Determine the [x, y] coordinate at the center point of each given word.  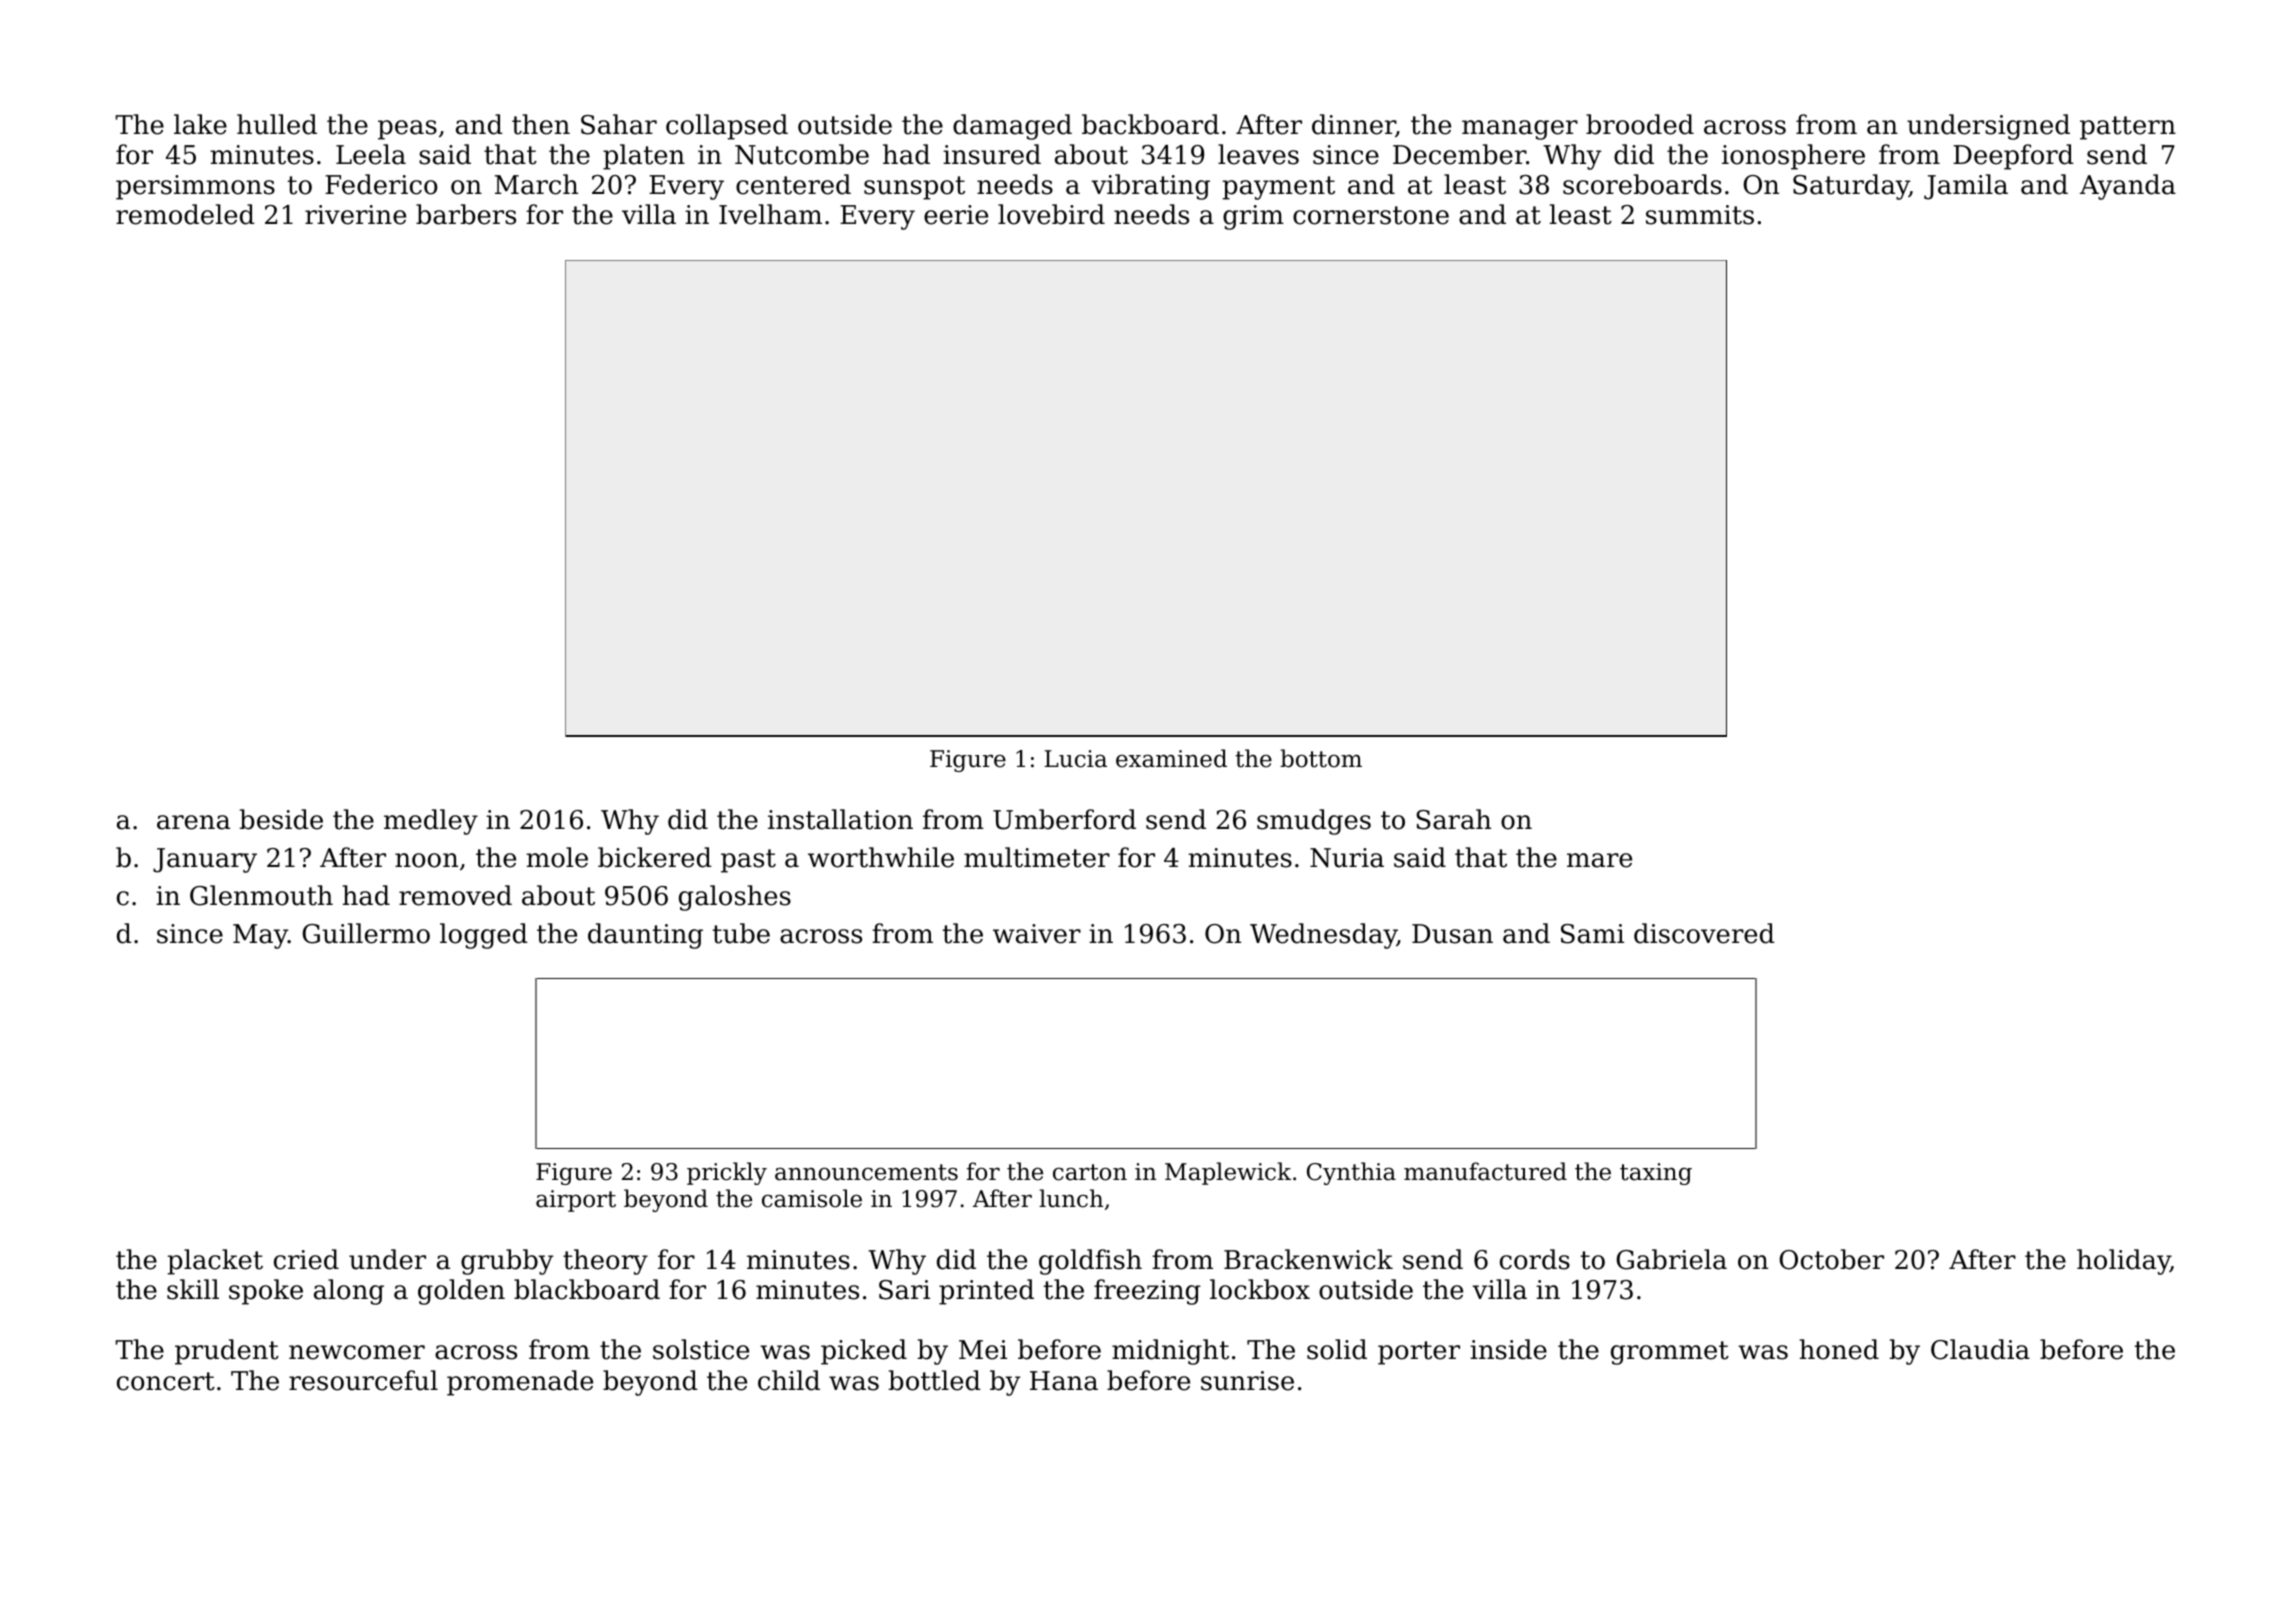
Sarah [1453, 819]
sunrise [1247, 1381]
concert [166, 1381]
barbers [466, 214]
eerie [956, 215]
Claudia [1980, 1349]
